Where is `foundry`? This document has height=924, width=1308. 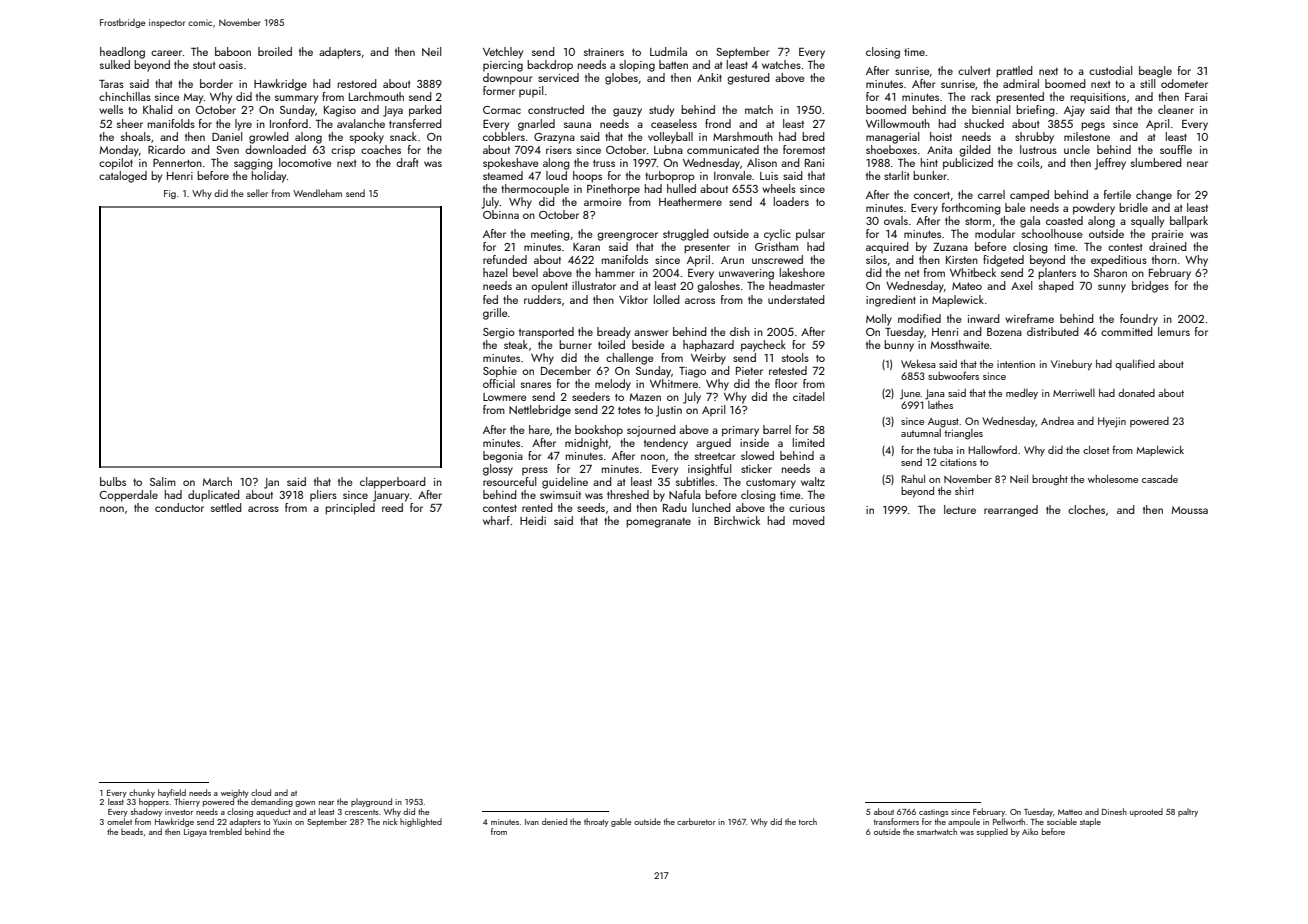 foundry is located at coordinates (1139, 320).
